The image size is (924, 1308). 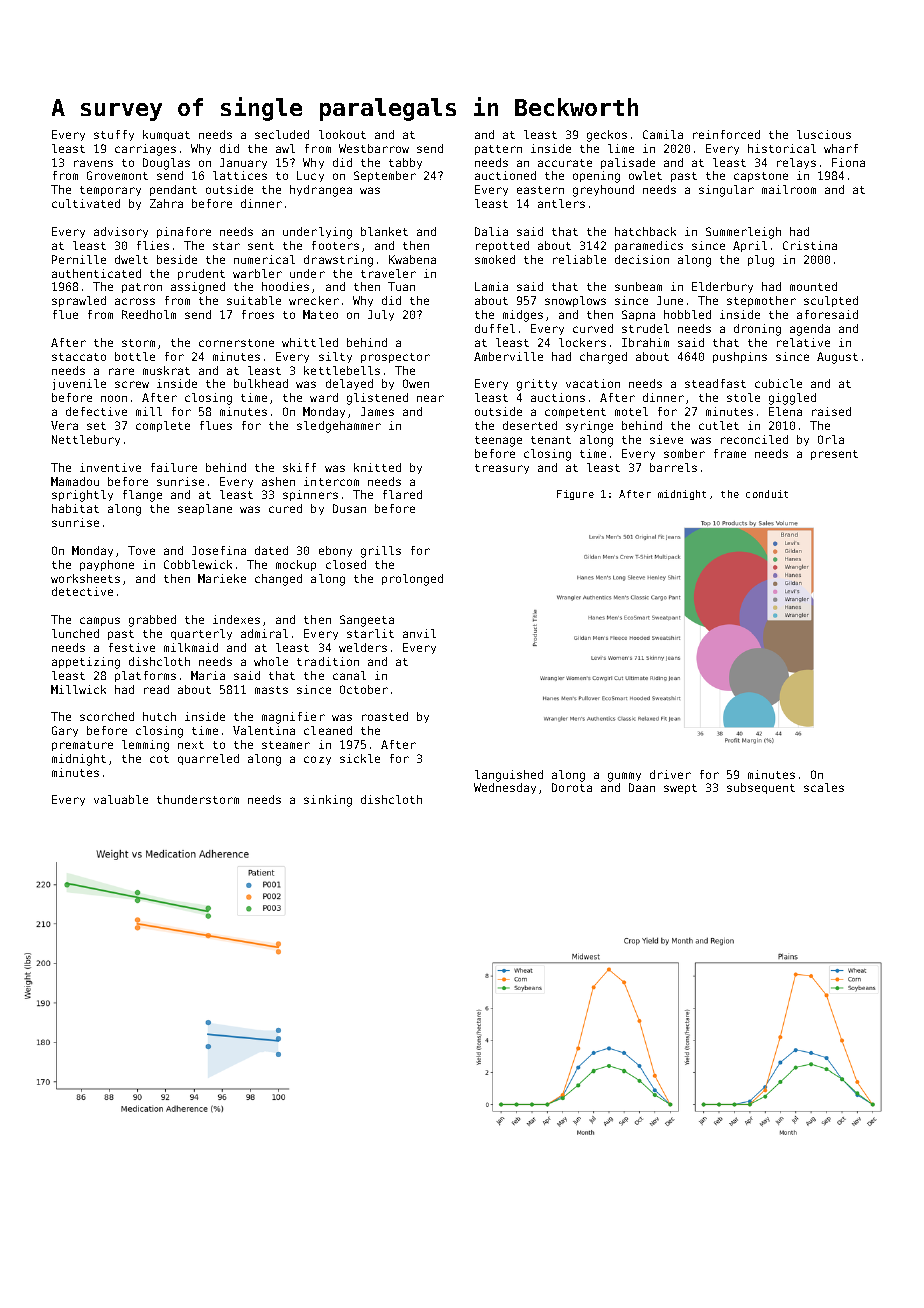 What do you see at coordinates (670, 774) in the image?
I see `driver` at bounding box center [670, 774].
